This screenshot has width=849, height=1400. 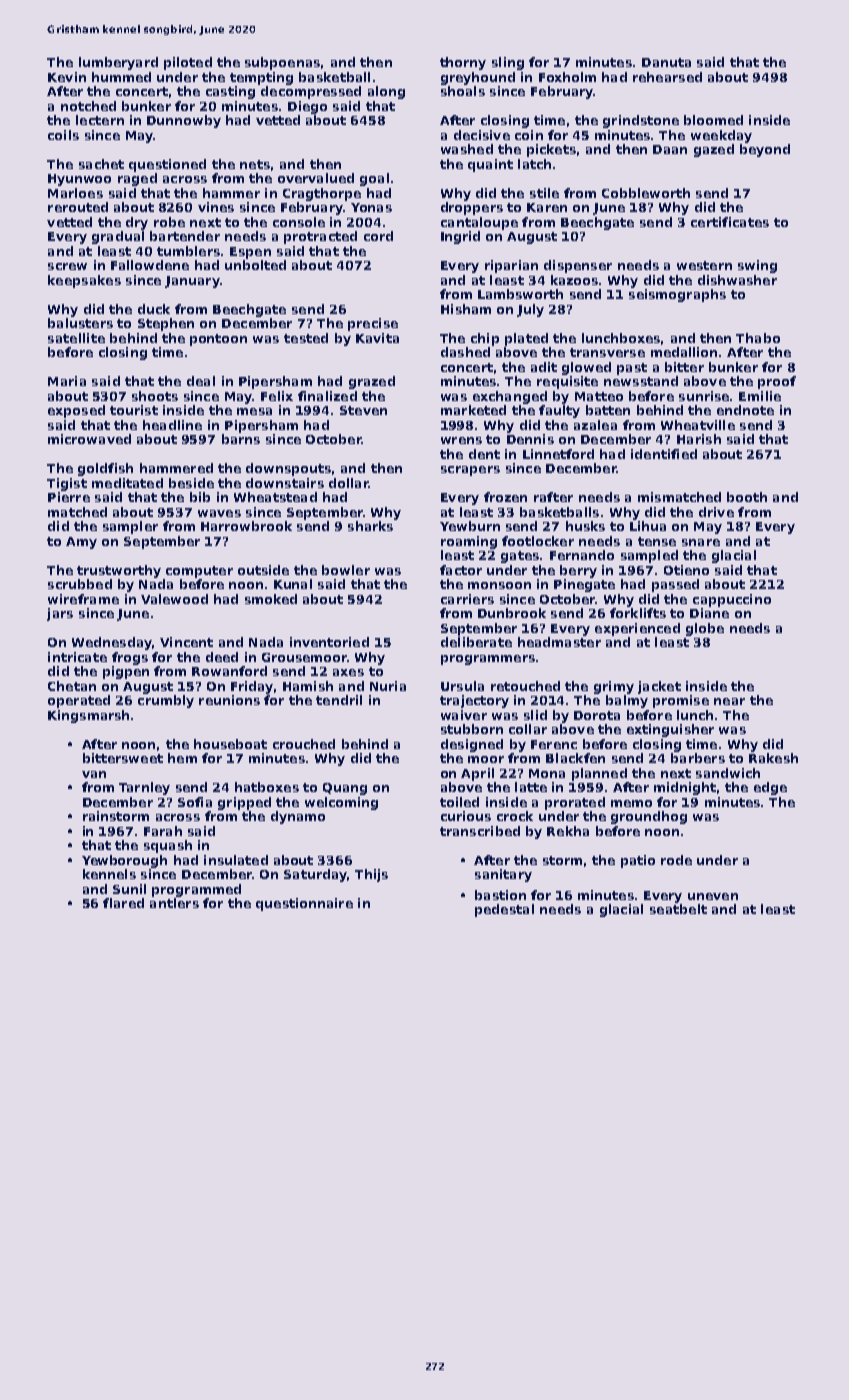 What do you see at coordinates (346, 570) in the screenshot?
I see `bowler` at bounding box center [346, 570].
